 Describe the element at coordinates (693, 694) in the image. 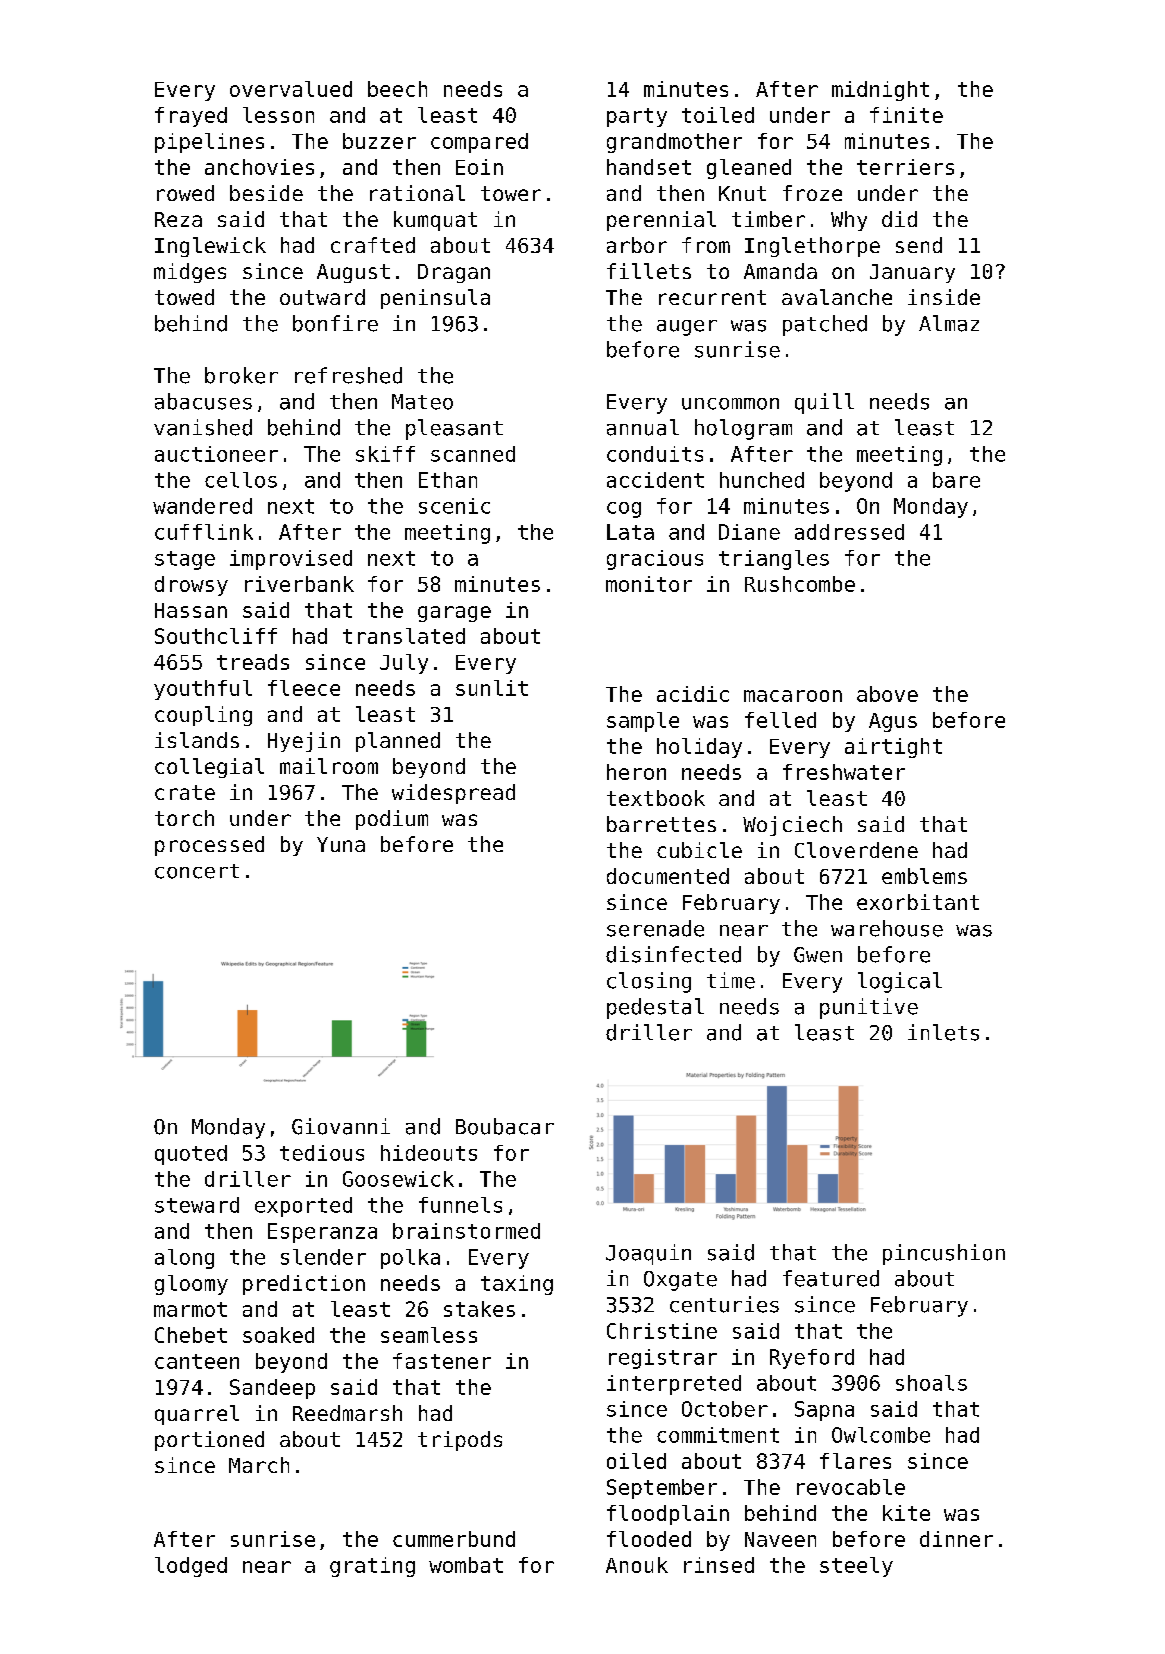

I see `acidic` at that location.
